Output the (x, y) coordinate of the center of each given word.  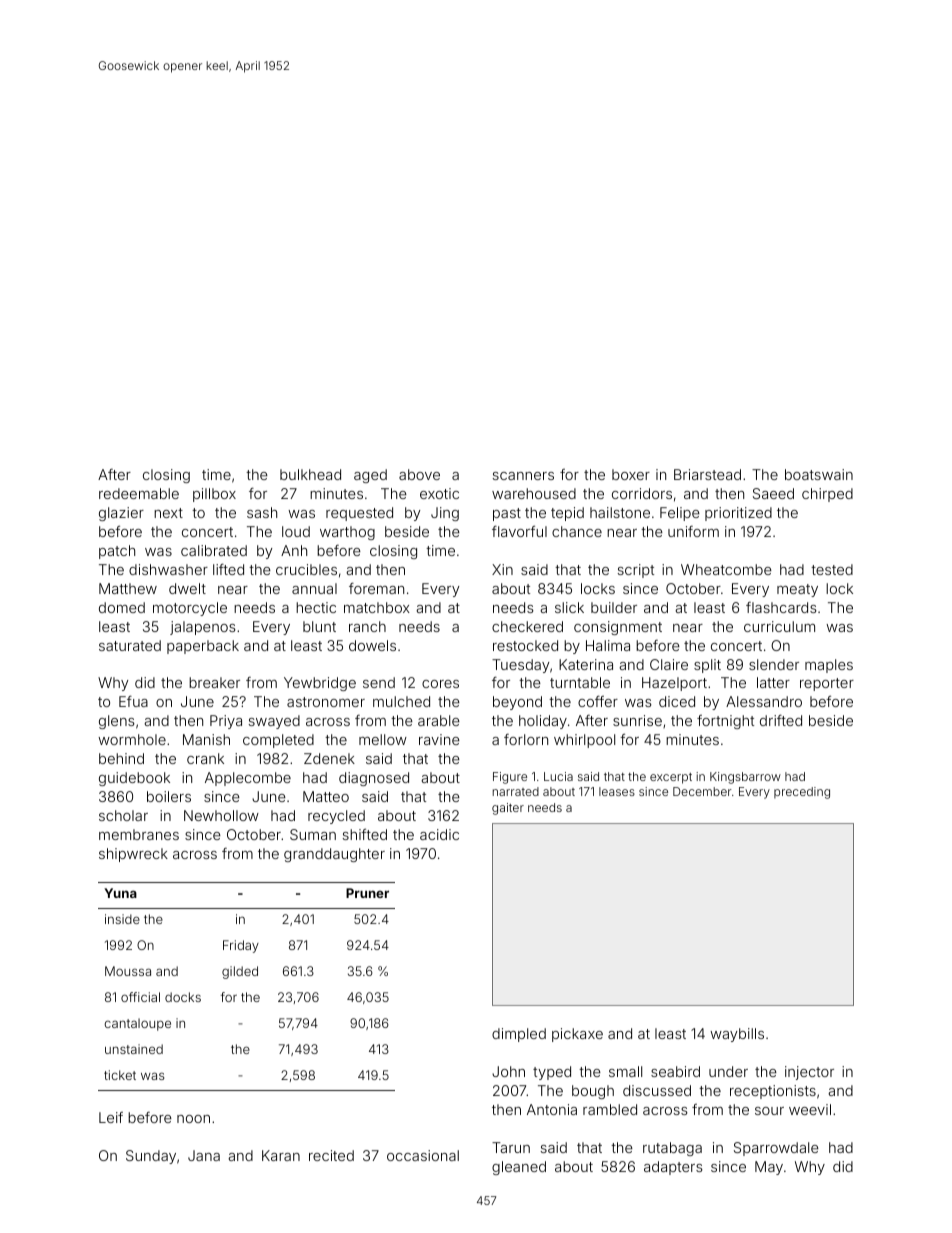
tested (832, 569)
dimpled (519, 1035)
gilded (240, 972)
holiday (543, 722)
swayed (274, 722)
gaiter (508, 809)
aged (370, 476)
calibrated (214, 550)
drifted (781, 720)
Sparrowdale (776, 1149)
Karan (281, 1155)
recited (331, 1155)
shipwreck (133, 855)
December (702, 791)
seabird (675, 1071)
